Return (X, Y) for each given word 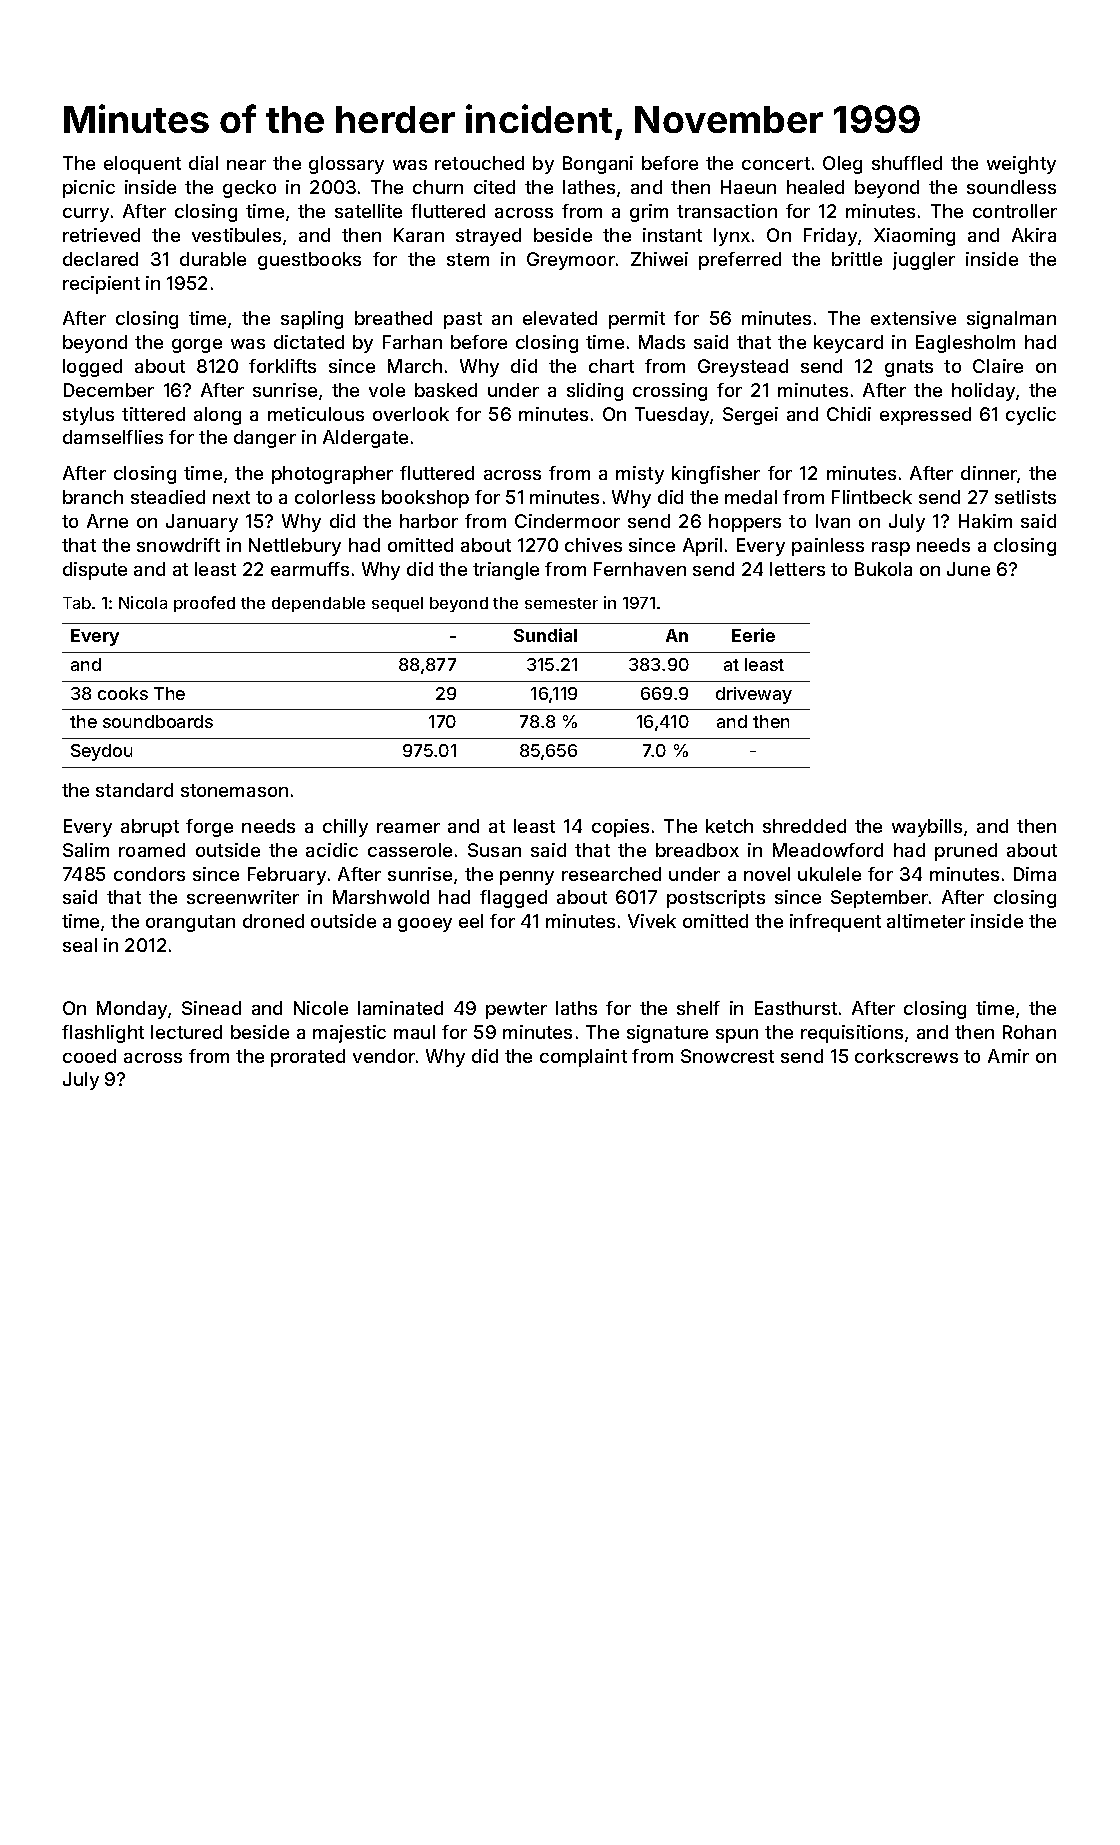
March (415, 366)
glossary (346, 165)
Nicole (321, 1008)
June (968, 569)
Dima (1035, 874)
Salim (86, 850)
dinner (989, 474)
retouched (479, 163)
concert (776, 163)
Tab (77, 603)
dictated (309, 342)
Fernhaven (640, 569)
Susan (494, 850)
